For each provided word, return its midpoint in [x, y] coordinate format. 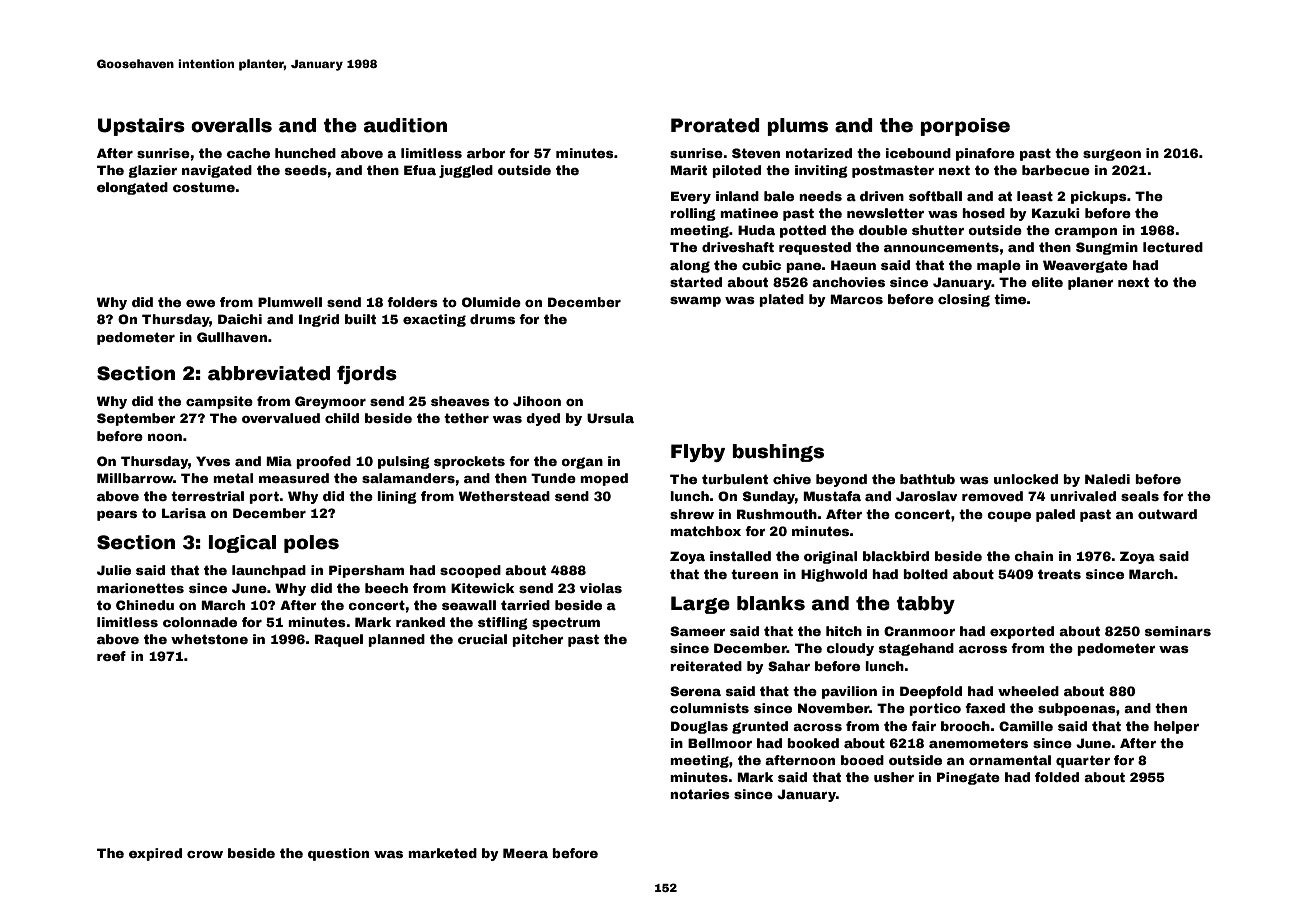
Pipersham [366, 571]
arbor [486, 153]
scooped [470, 571]
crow [205, 854]
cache [248, 153]
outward [1167, 514]
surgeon [1112, 155]
